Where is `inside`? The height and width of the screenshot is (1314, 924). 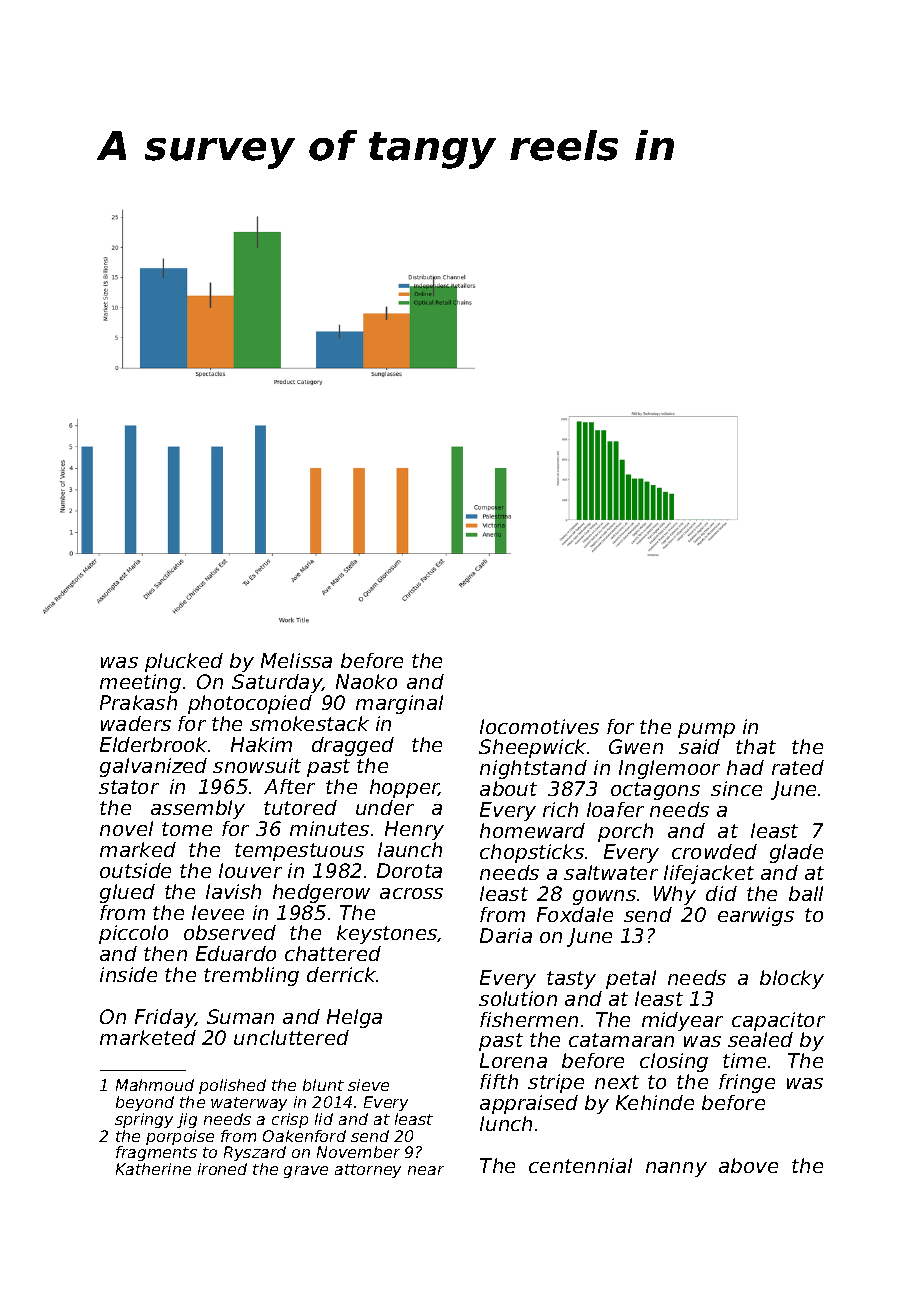 inside is located at coordinates (128, 974).
